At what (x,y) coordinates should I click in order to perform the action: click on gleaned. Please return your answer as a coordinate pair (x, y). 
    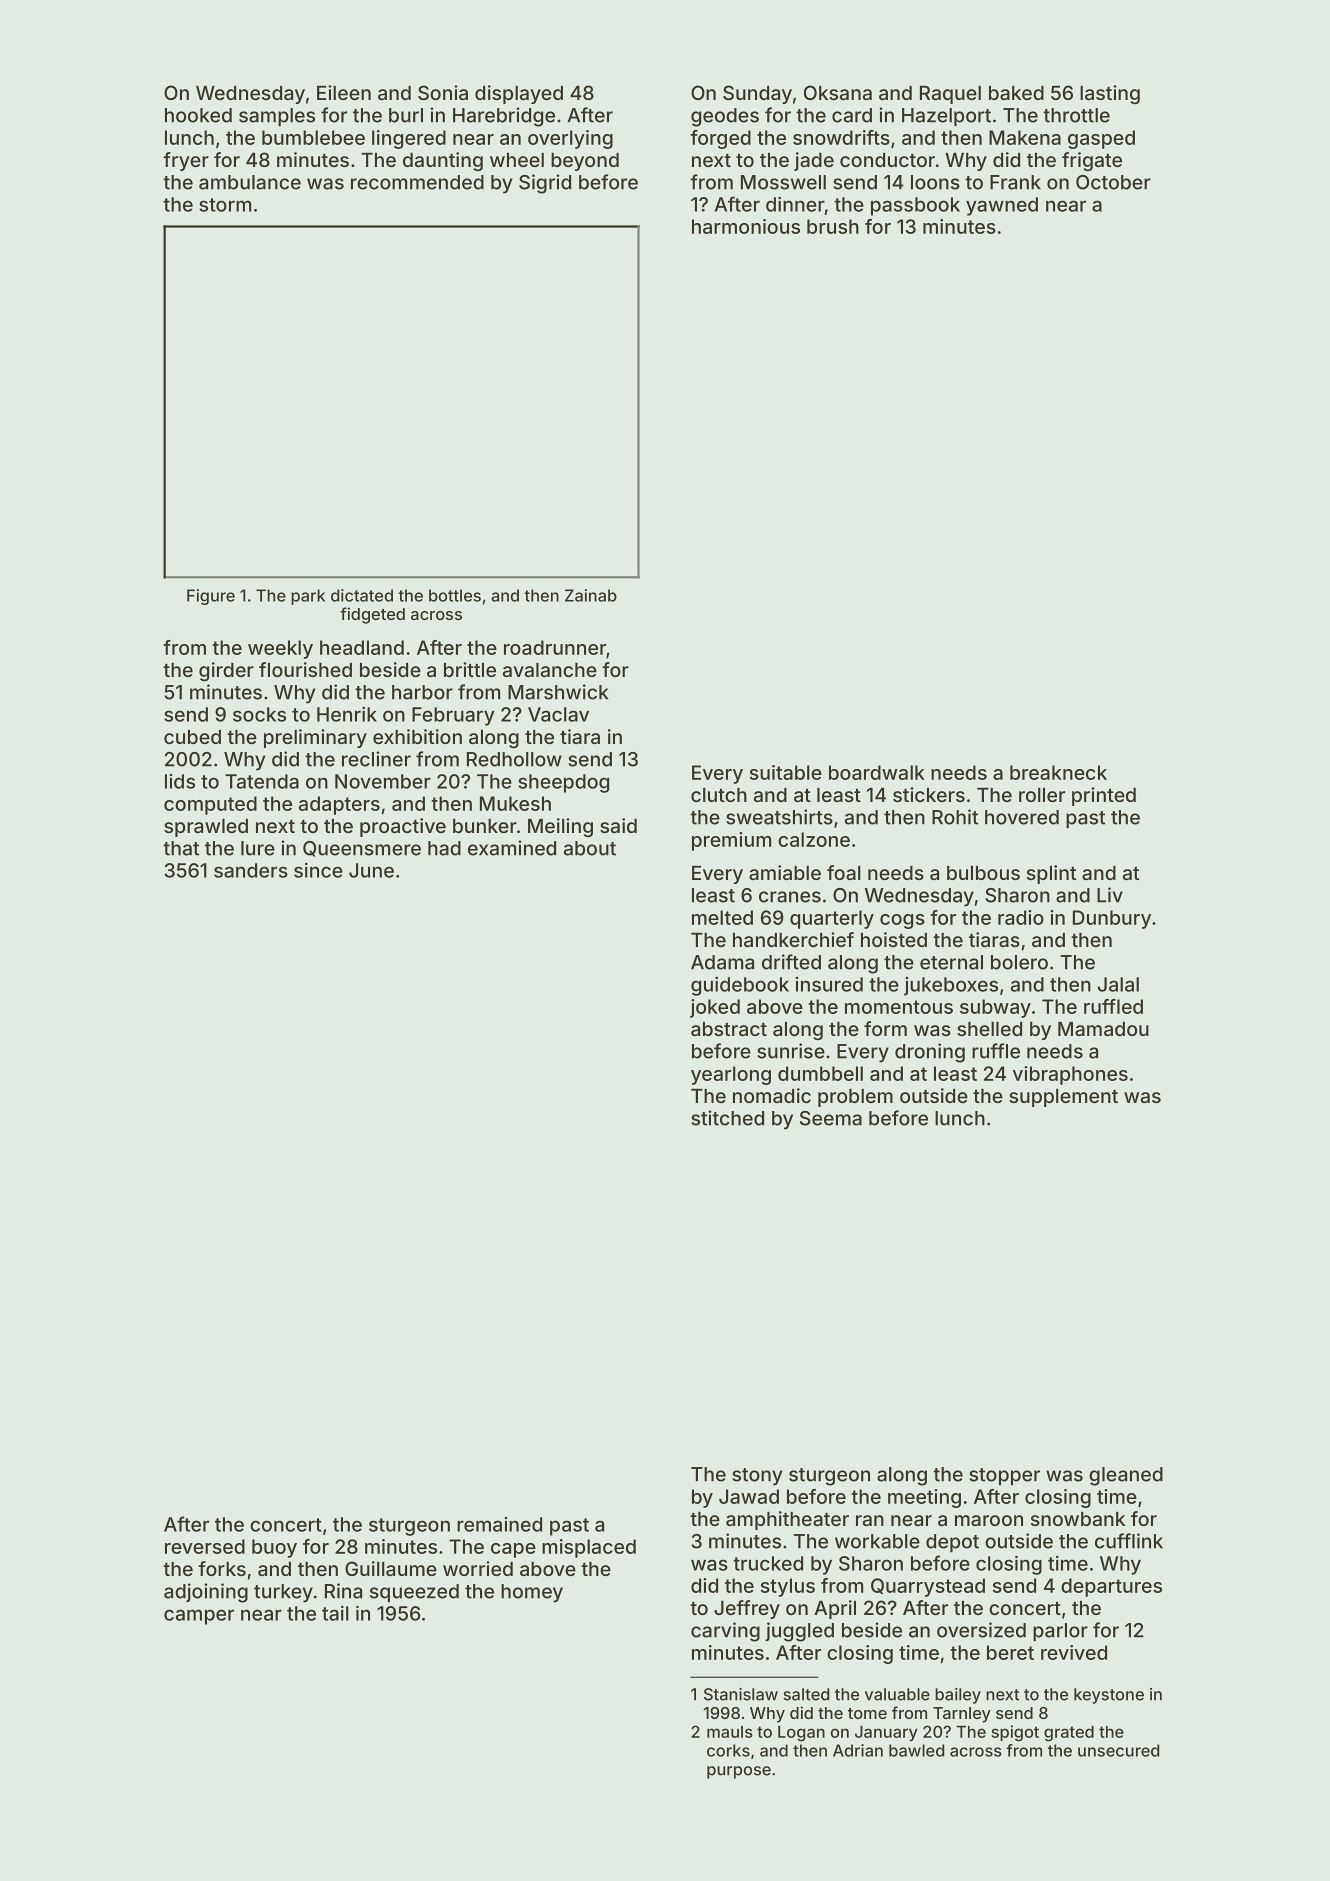
    Looking at the image, I should click on (1126, 1476).
